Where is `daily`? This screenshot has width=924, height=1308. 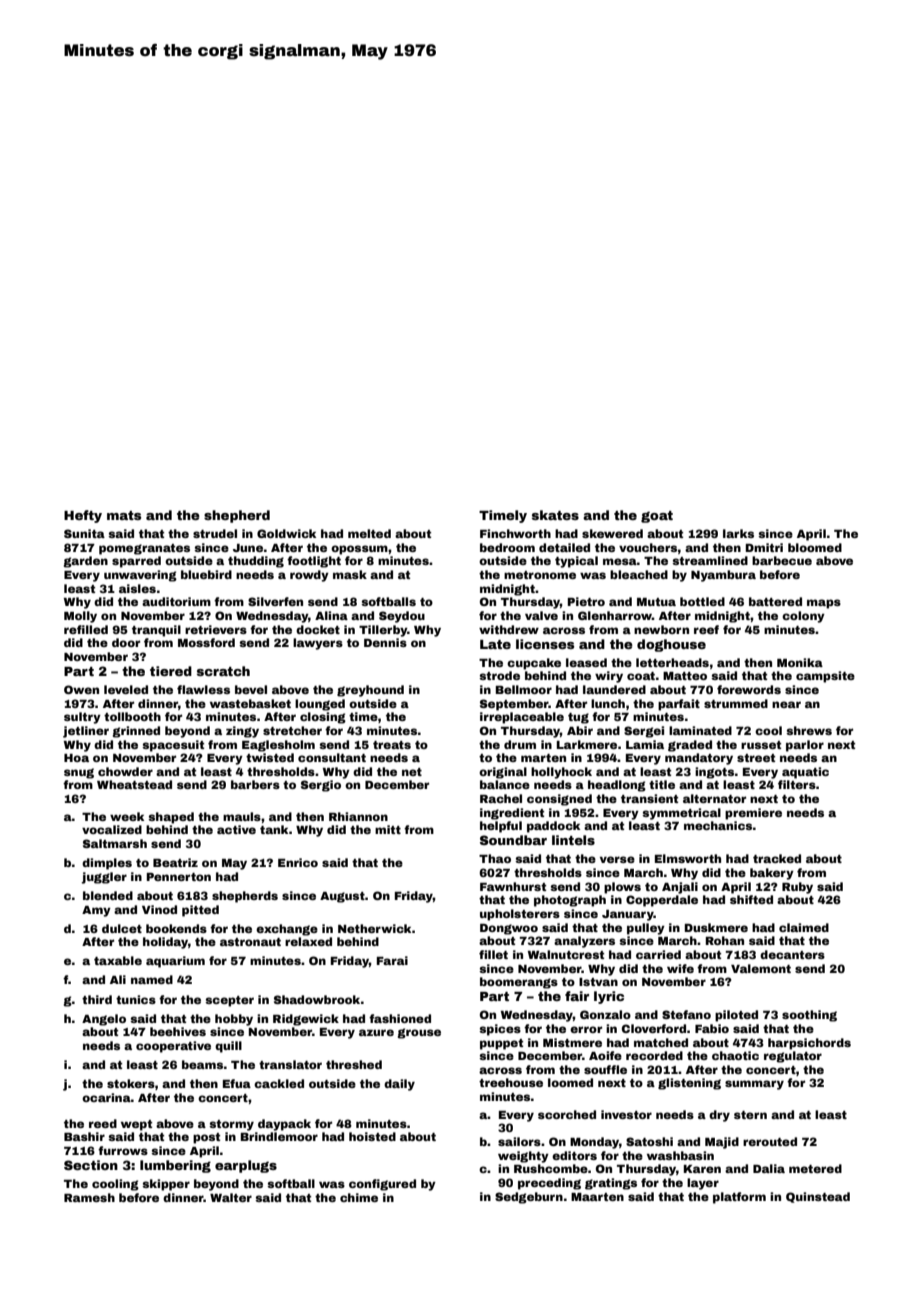
daily is located at coordinates (399, 1085).
